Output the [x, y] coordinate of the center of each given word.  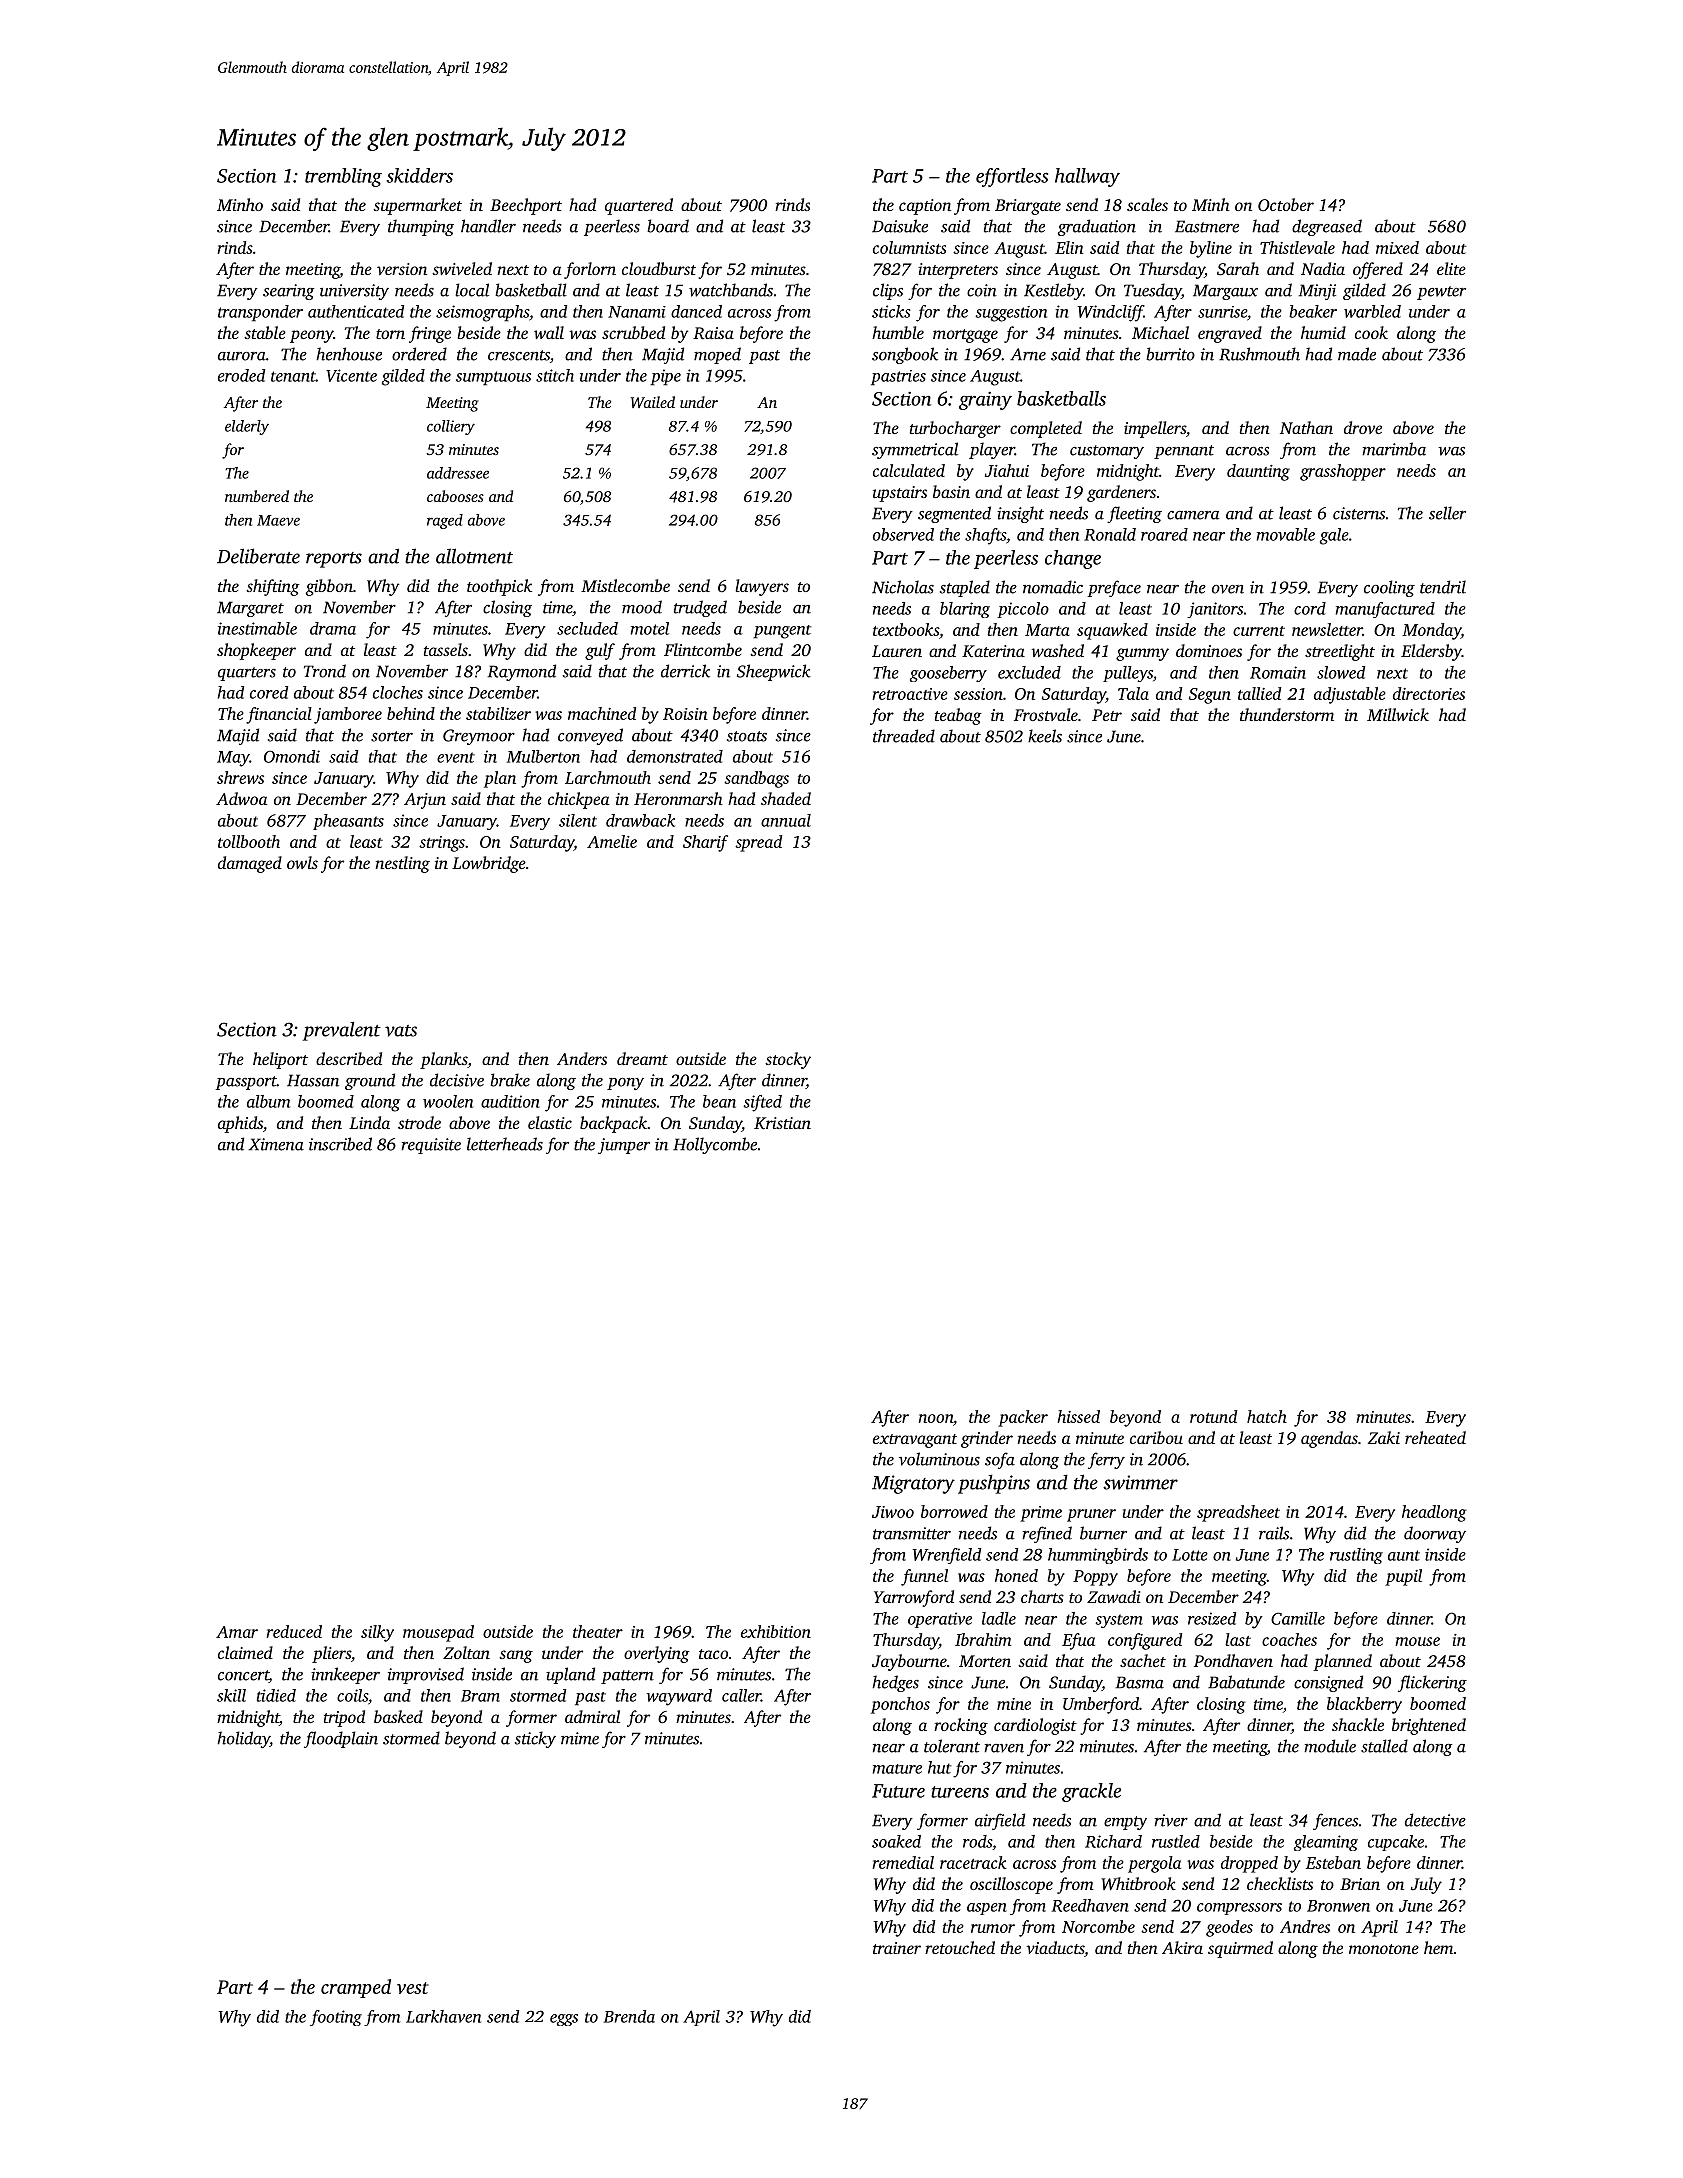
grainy [985, 401]
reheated [1435, 1437]
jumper [624, 1146]
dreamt [642, 1058]
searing [289, 292]
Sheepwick [774, 672]
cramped [356, 1988]
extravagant [915, 1441]
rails [1274, 1533]
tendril [1443, 587]
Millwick [1398, 714]
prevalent [342, 1031]
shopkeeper [256, 651]
